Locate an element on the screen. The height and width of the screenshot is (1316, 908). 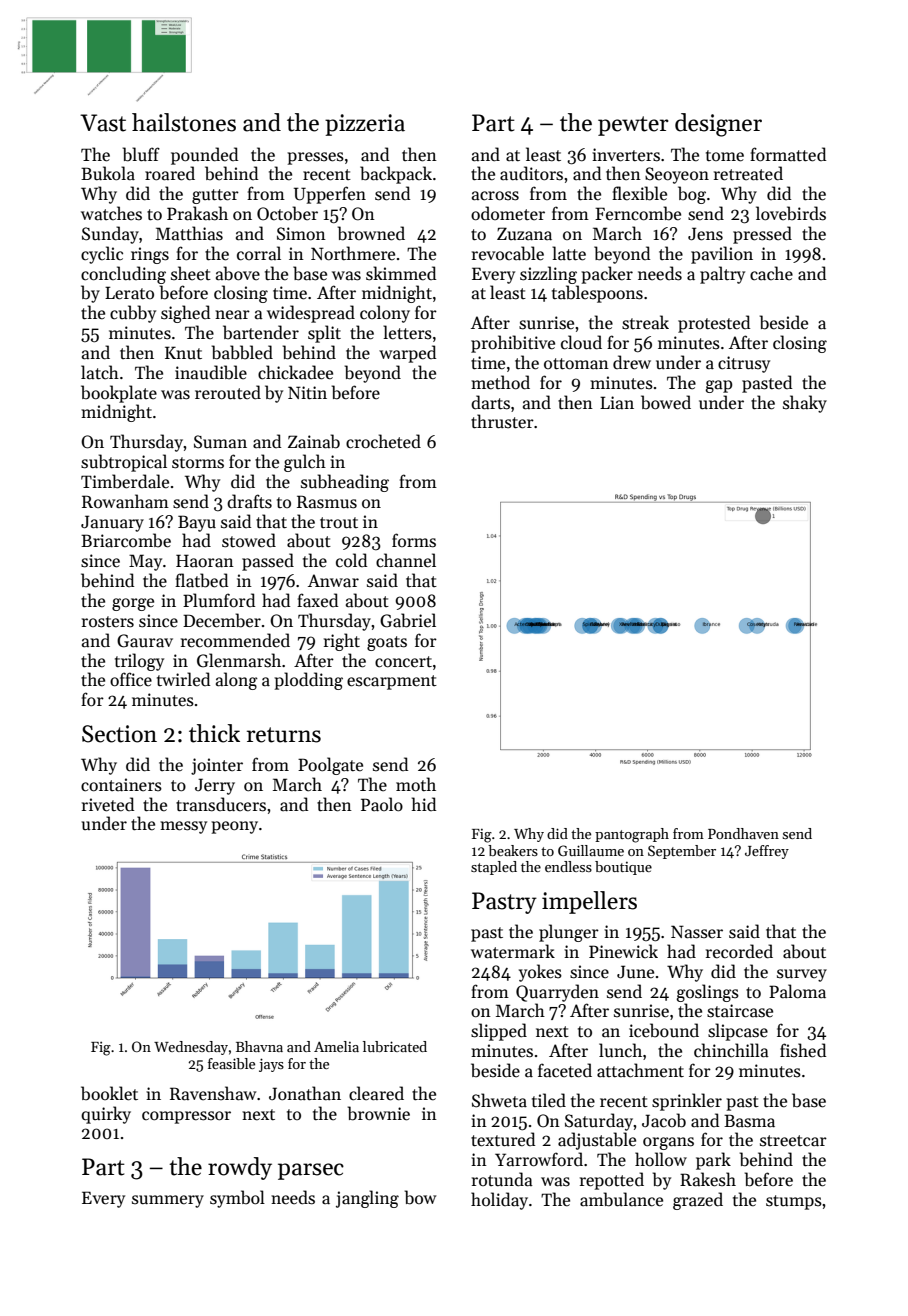
gutter is located at coordinates (215, 196).
